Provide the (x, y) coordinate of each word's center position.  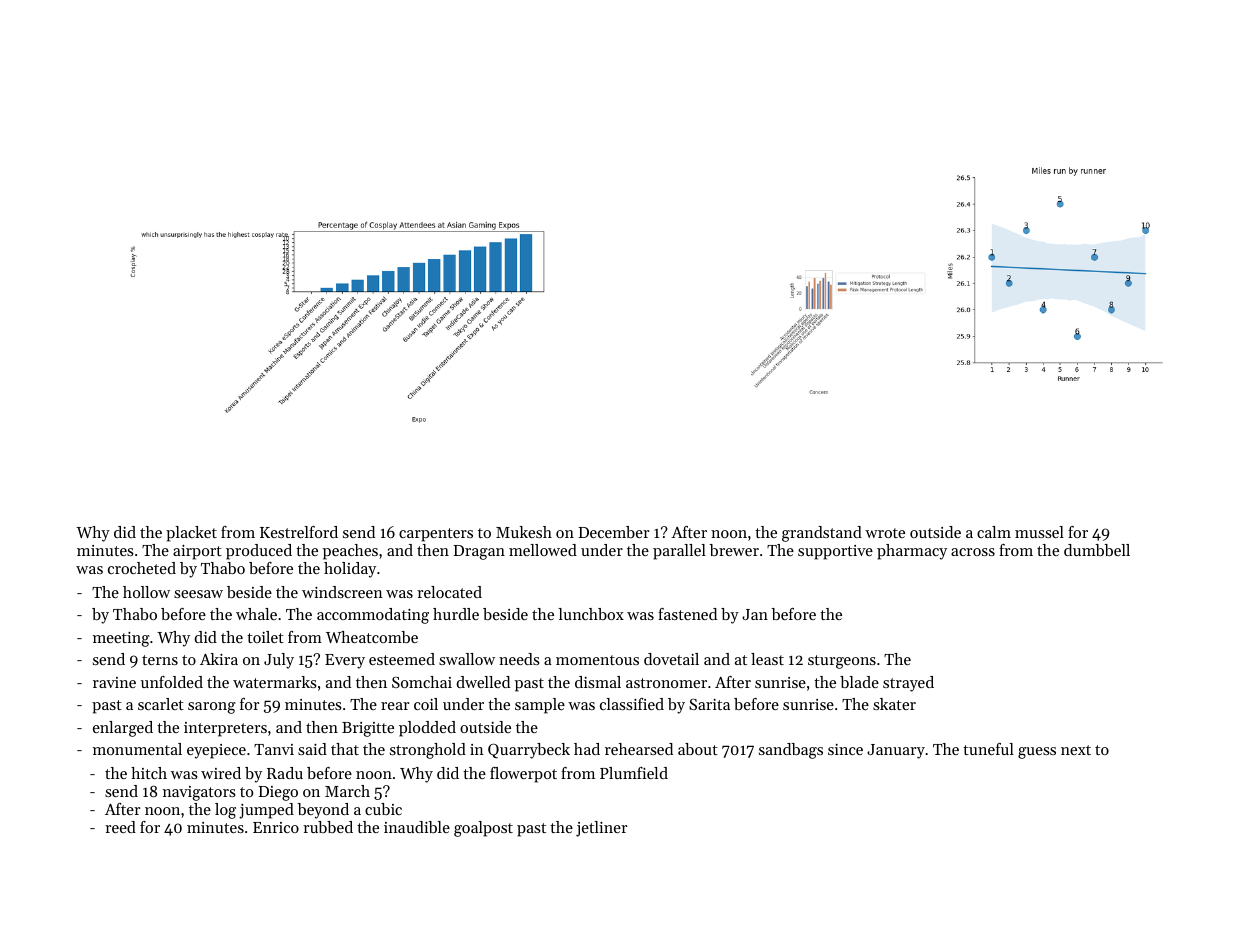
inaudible (417, 827)
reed (120, 827)
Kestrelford (299, 532)
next (1076, 750)
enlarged (123, 729)
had (587, 749)
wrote (885, 533)
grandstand (822, 534)
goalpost (483, 829)
